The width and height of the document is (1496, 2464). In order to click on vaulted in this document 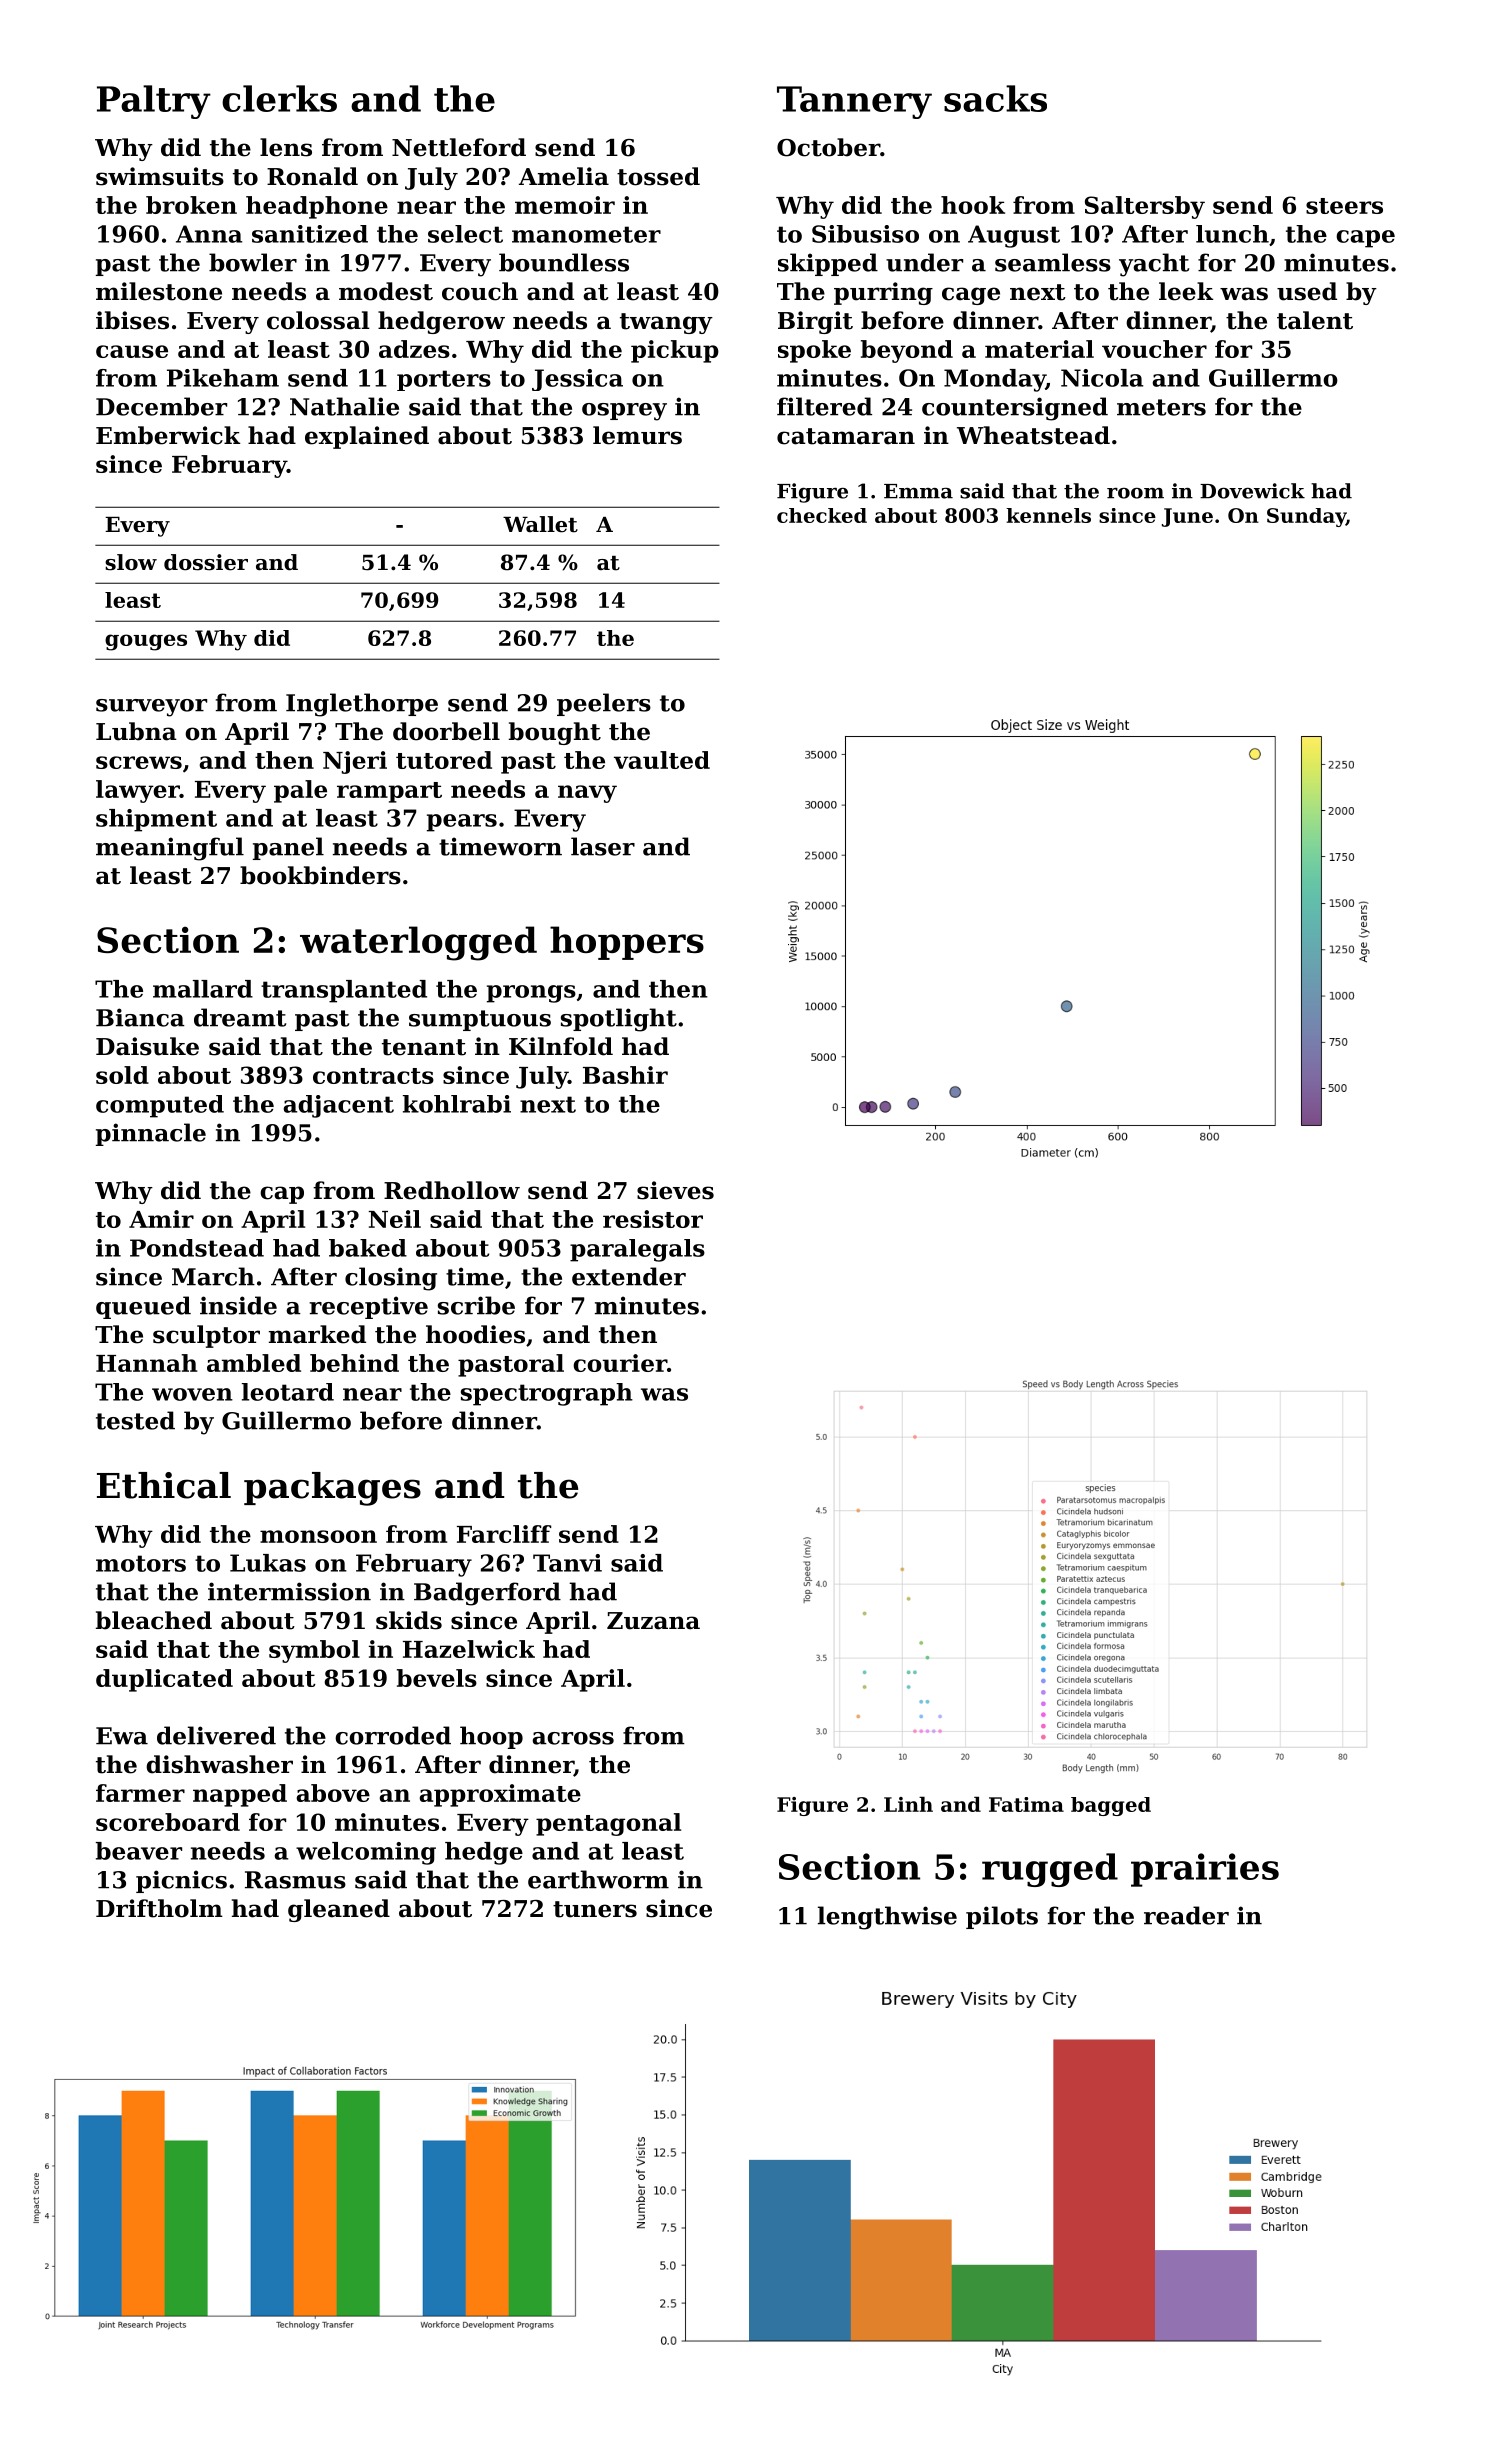, I will do `click(662, 760)`.
